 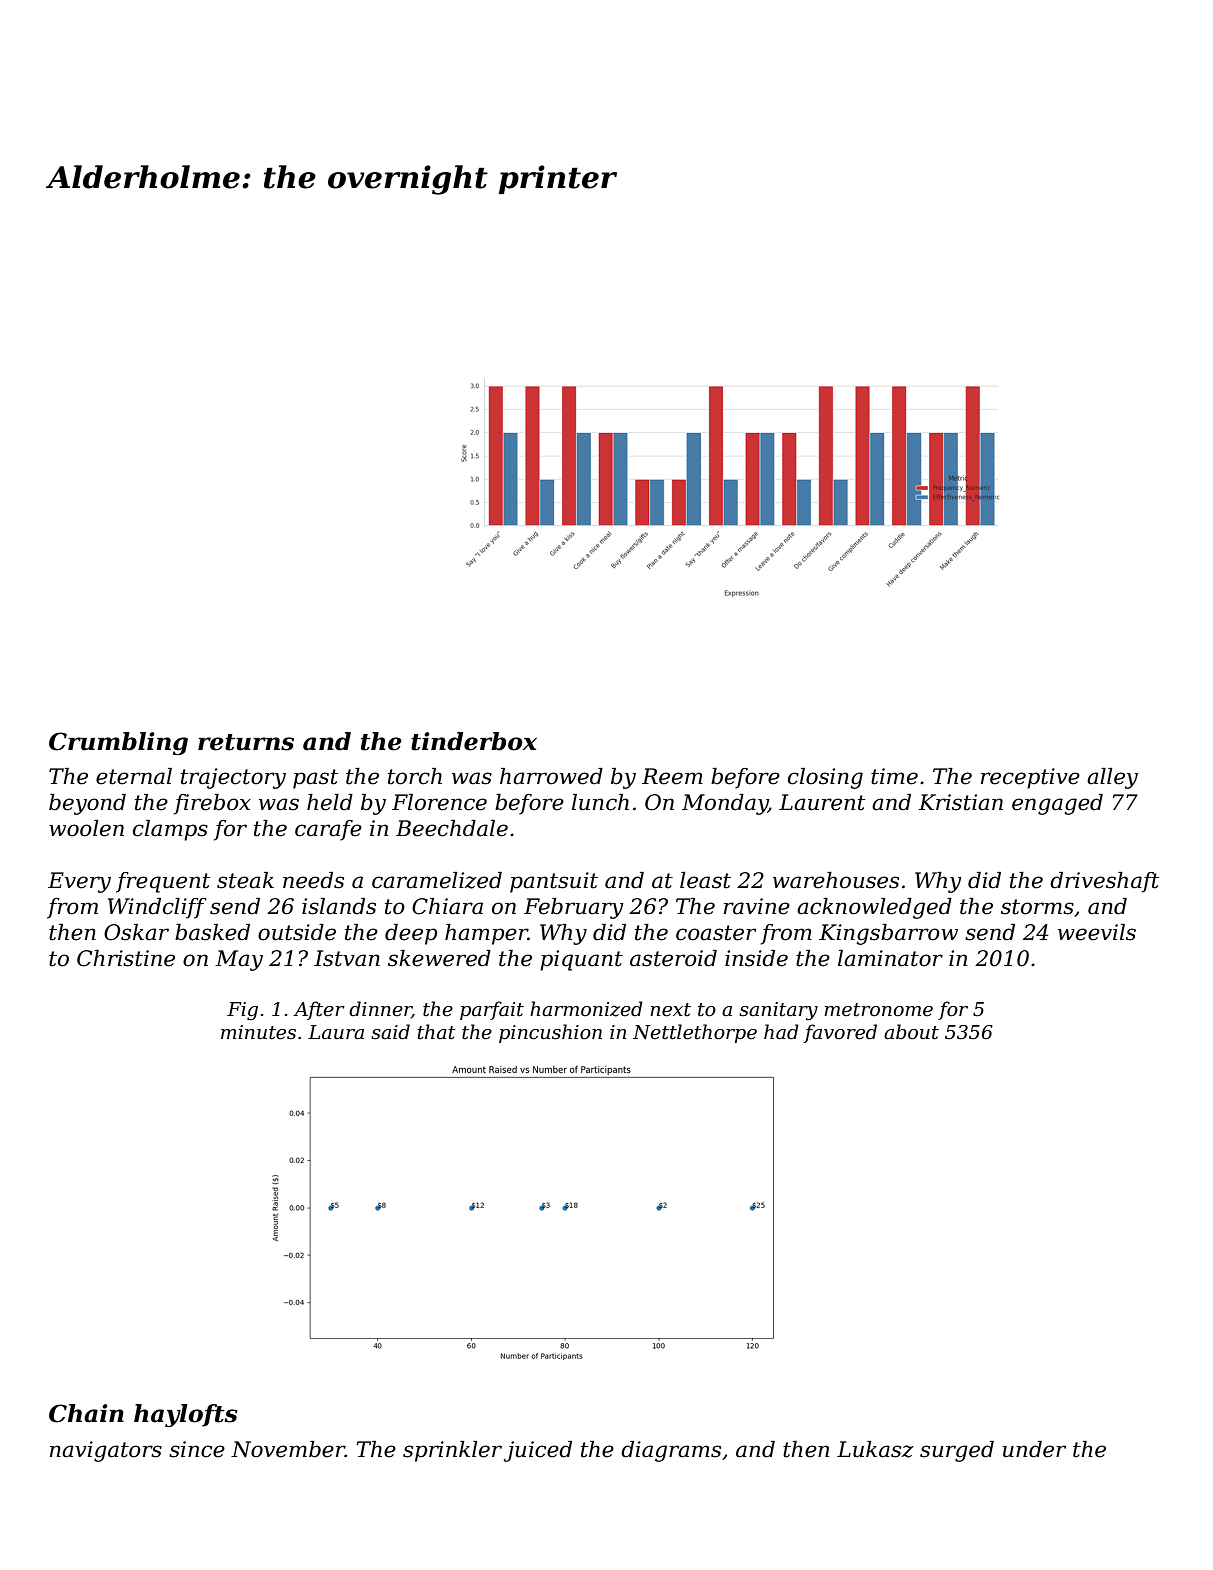 What do you see at coordinates (437, 1032) in the screenshot?
I see `that` at bounding box center [437, 1032].
